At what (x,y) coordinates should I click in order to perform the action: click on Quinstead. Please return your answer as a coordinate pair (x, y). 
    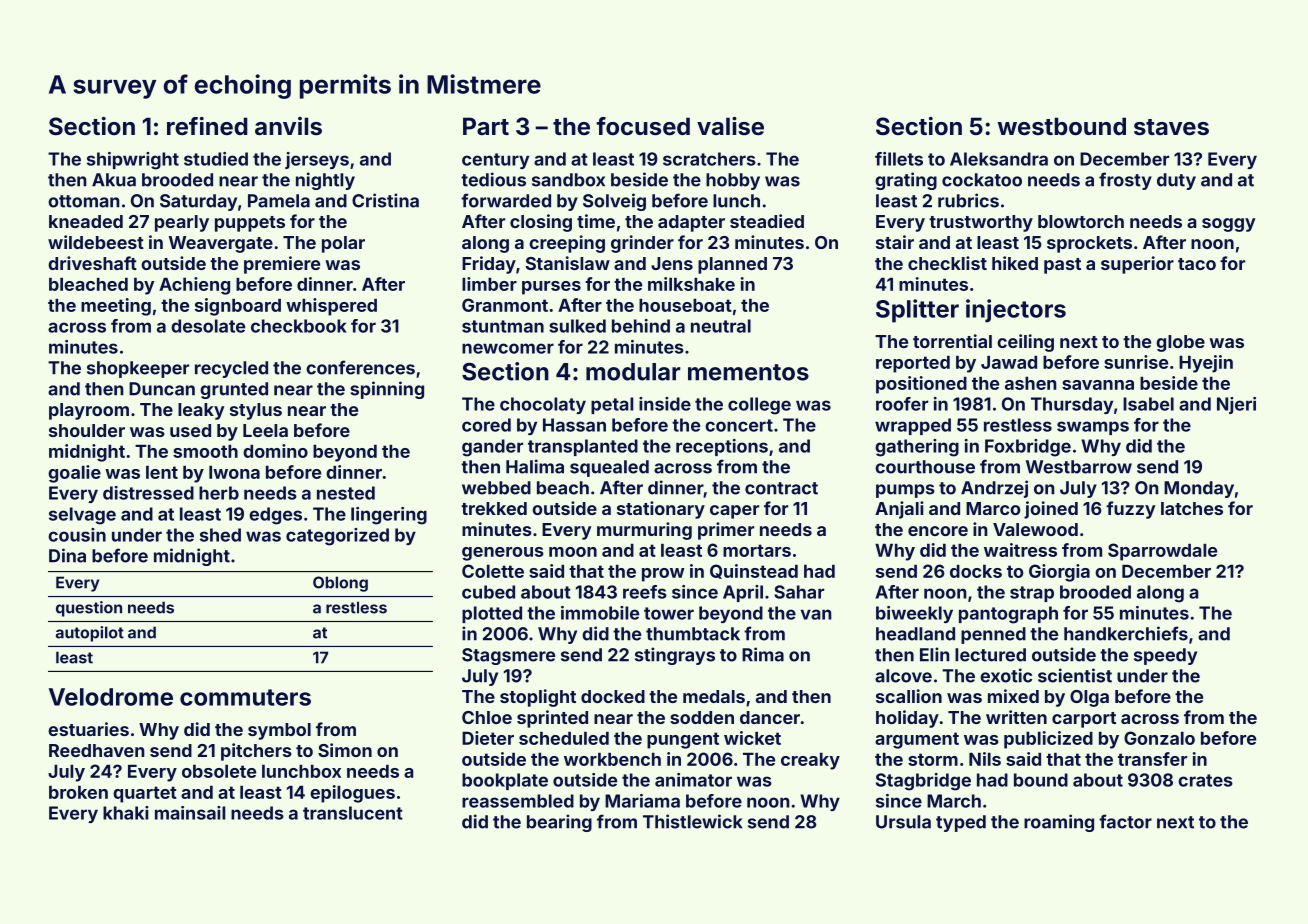
    Looking at the image, I should click on (754, 571).
